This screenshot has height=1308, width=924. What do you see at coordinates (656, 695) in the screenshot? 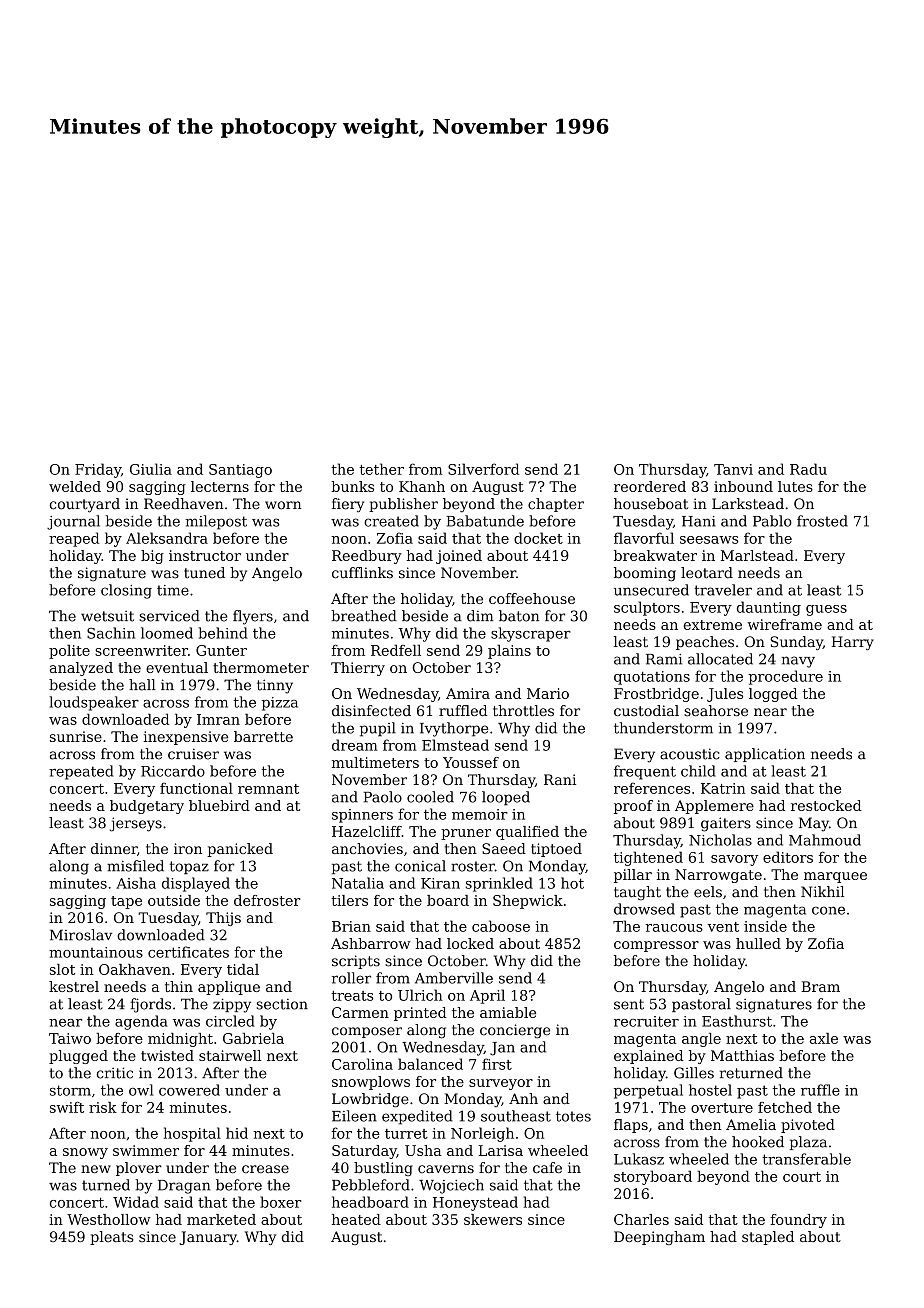
I see `Frostbridge` at bounding box center [656, 695].
